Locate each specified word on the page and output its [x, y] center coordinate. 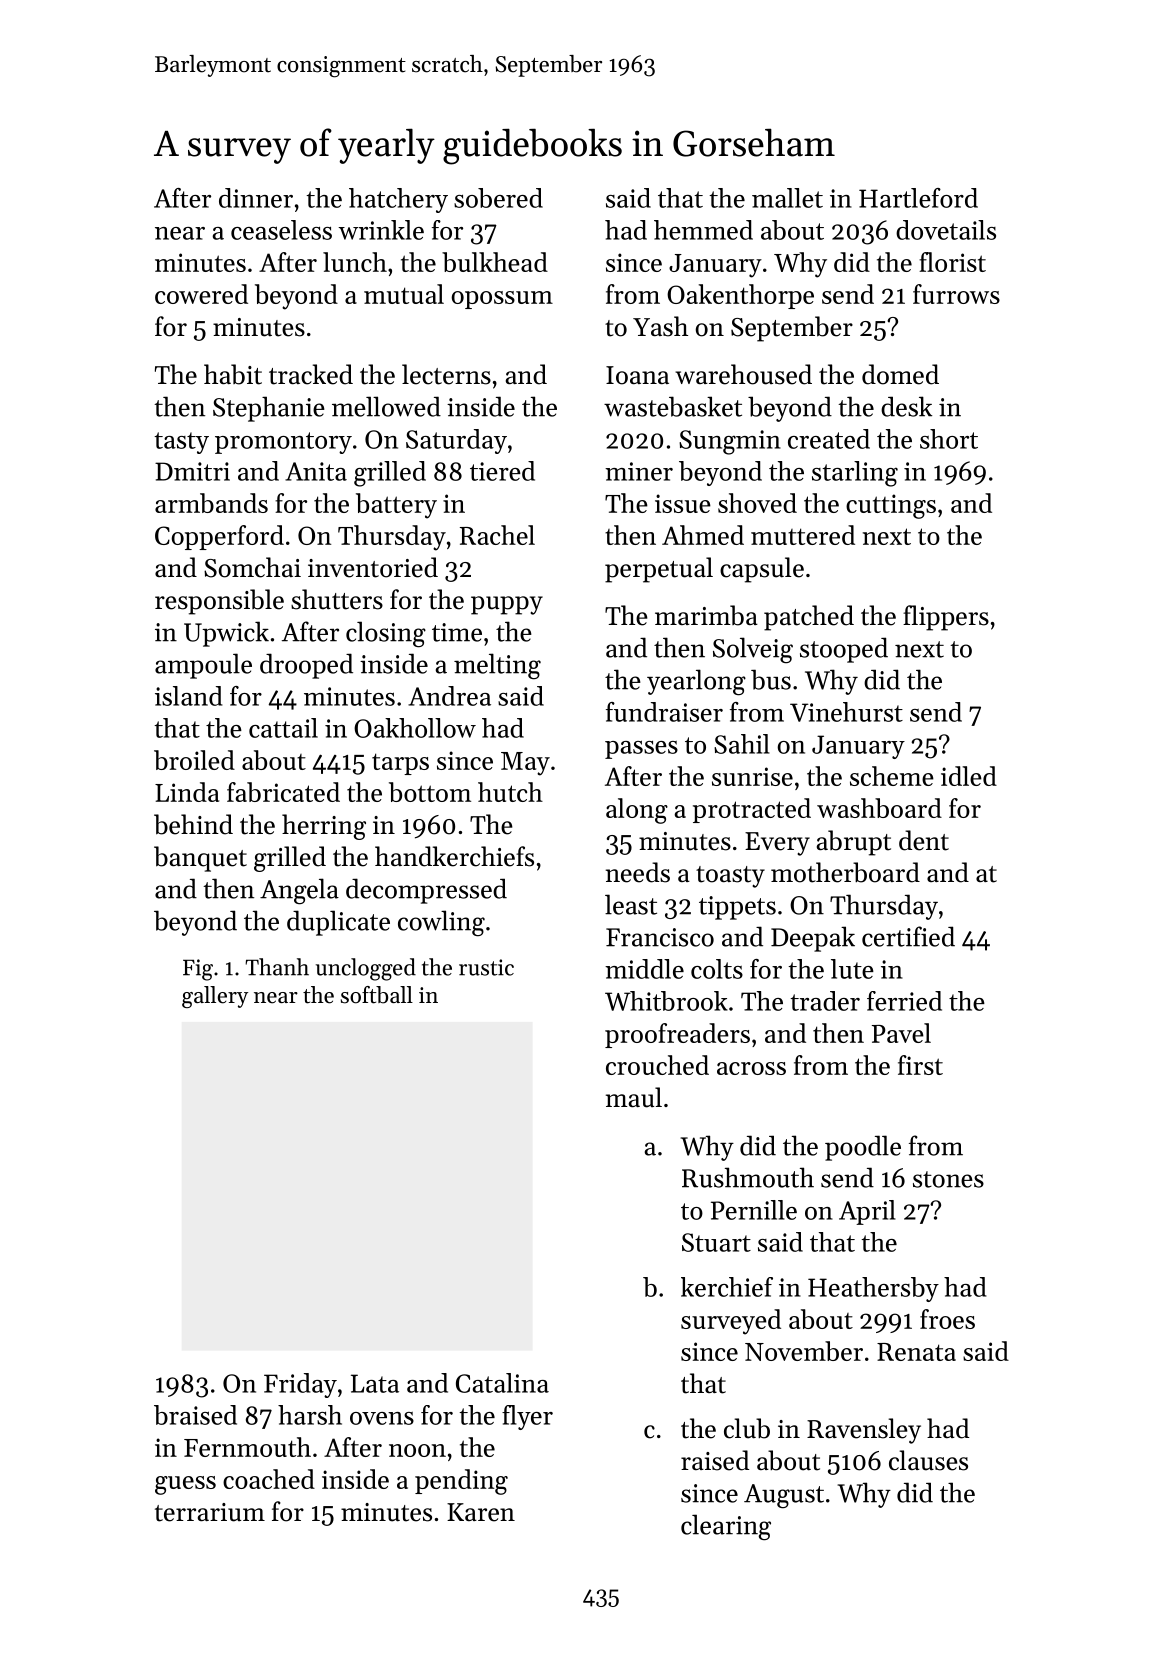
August [784, 1496]
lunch [355, 262]
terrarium [210, 1512]
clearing [726, 1527]
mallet [787, 198]
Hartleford [918, 198]
